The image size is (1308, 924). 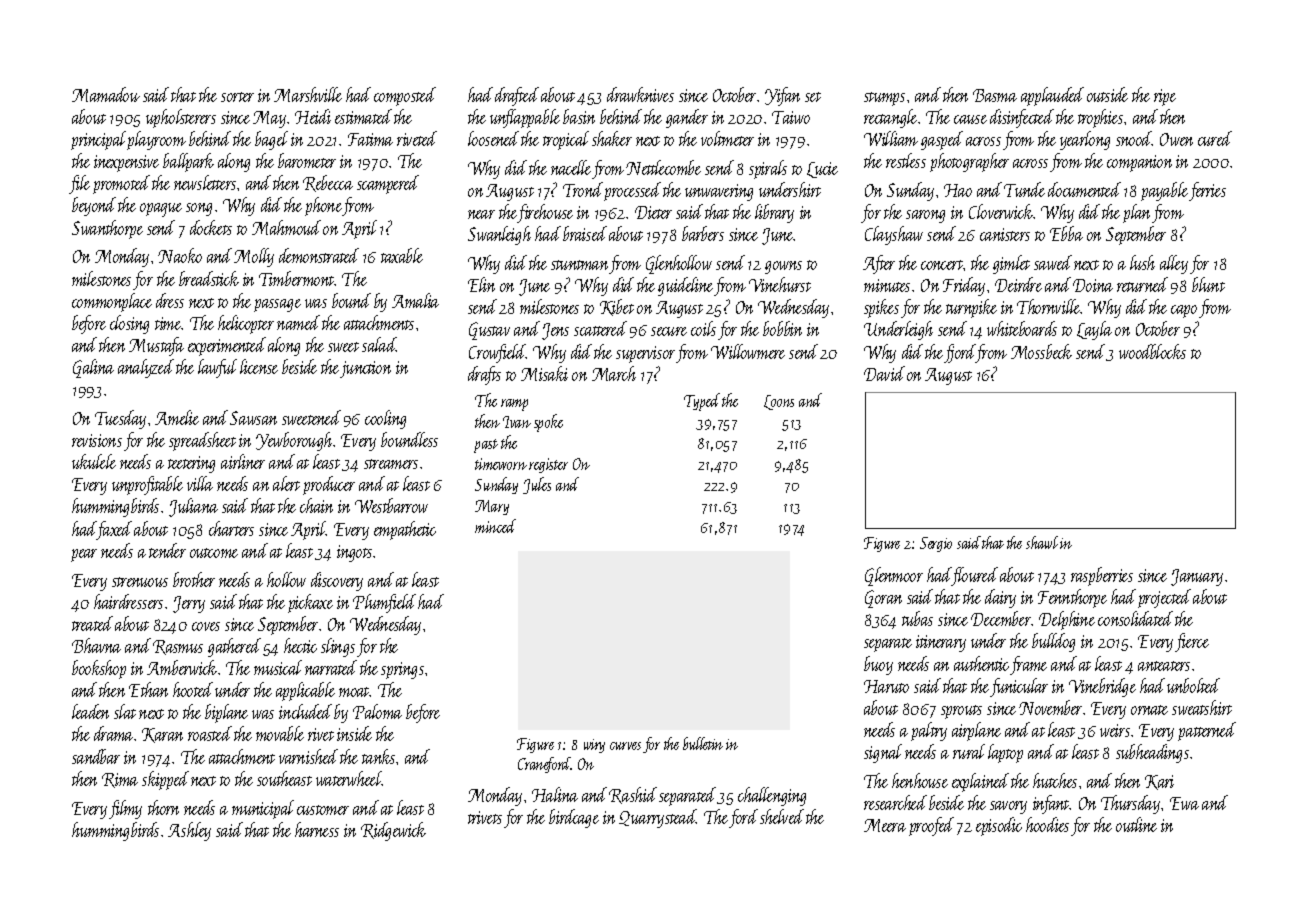 I want to click on Tuesday, so click(x=120, y=419).
